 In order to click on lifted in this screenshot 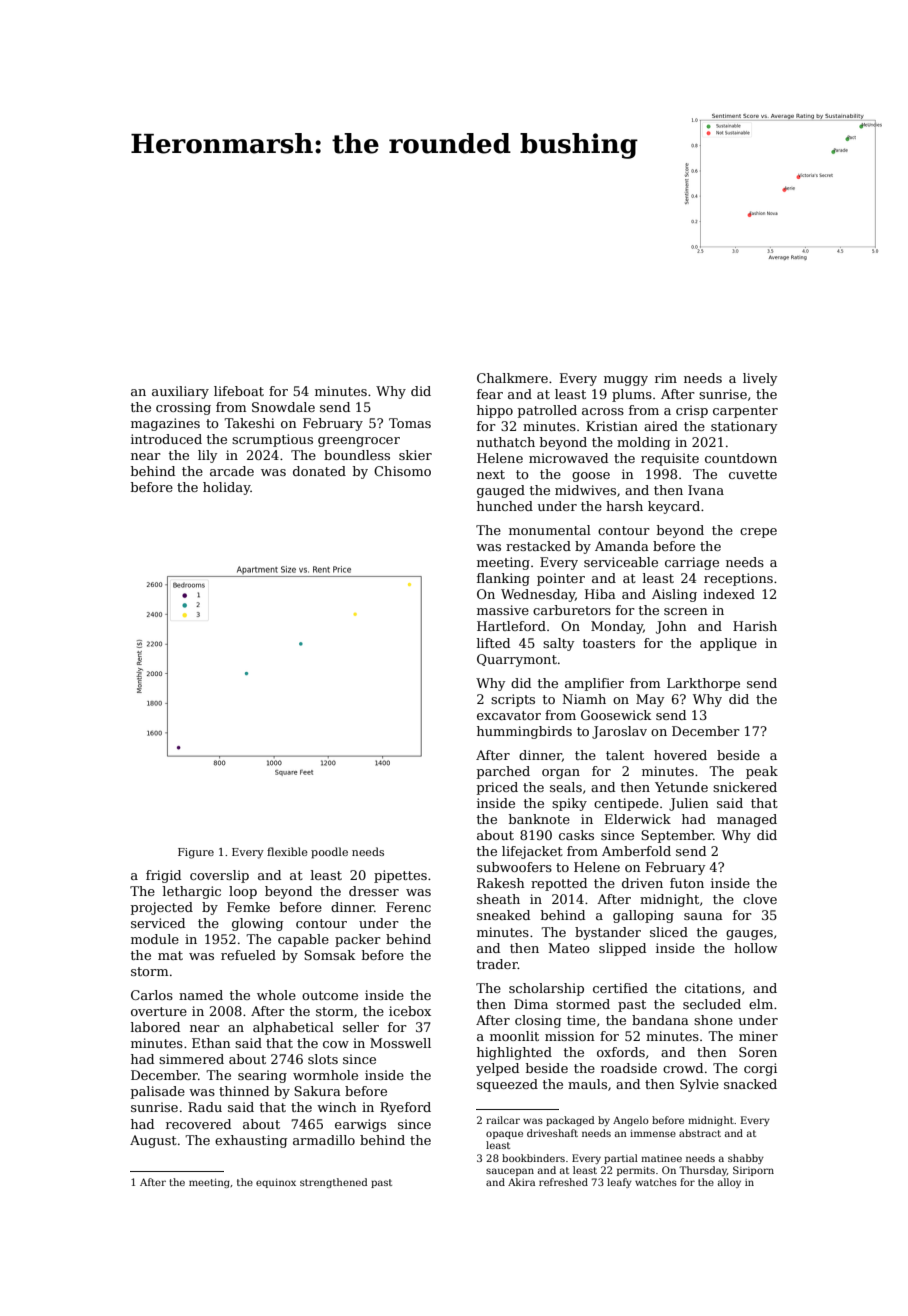, I will do `click(493, 643)`.
